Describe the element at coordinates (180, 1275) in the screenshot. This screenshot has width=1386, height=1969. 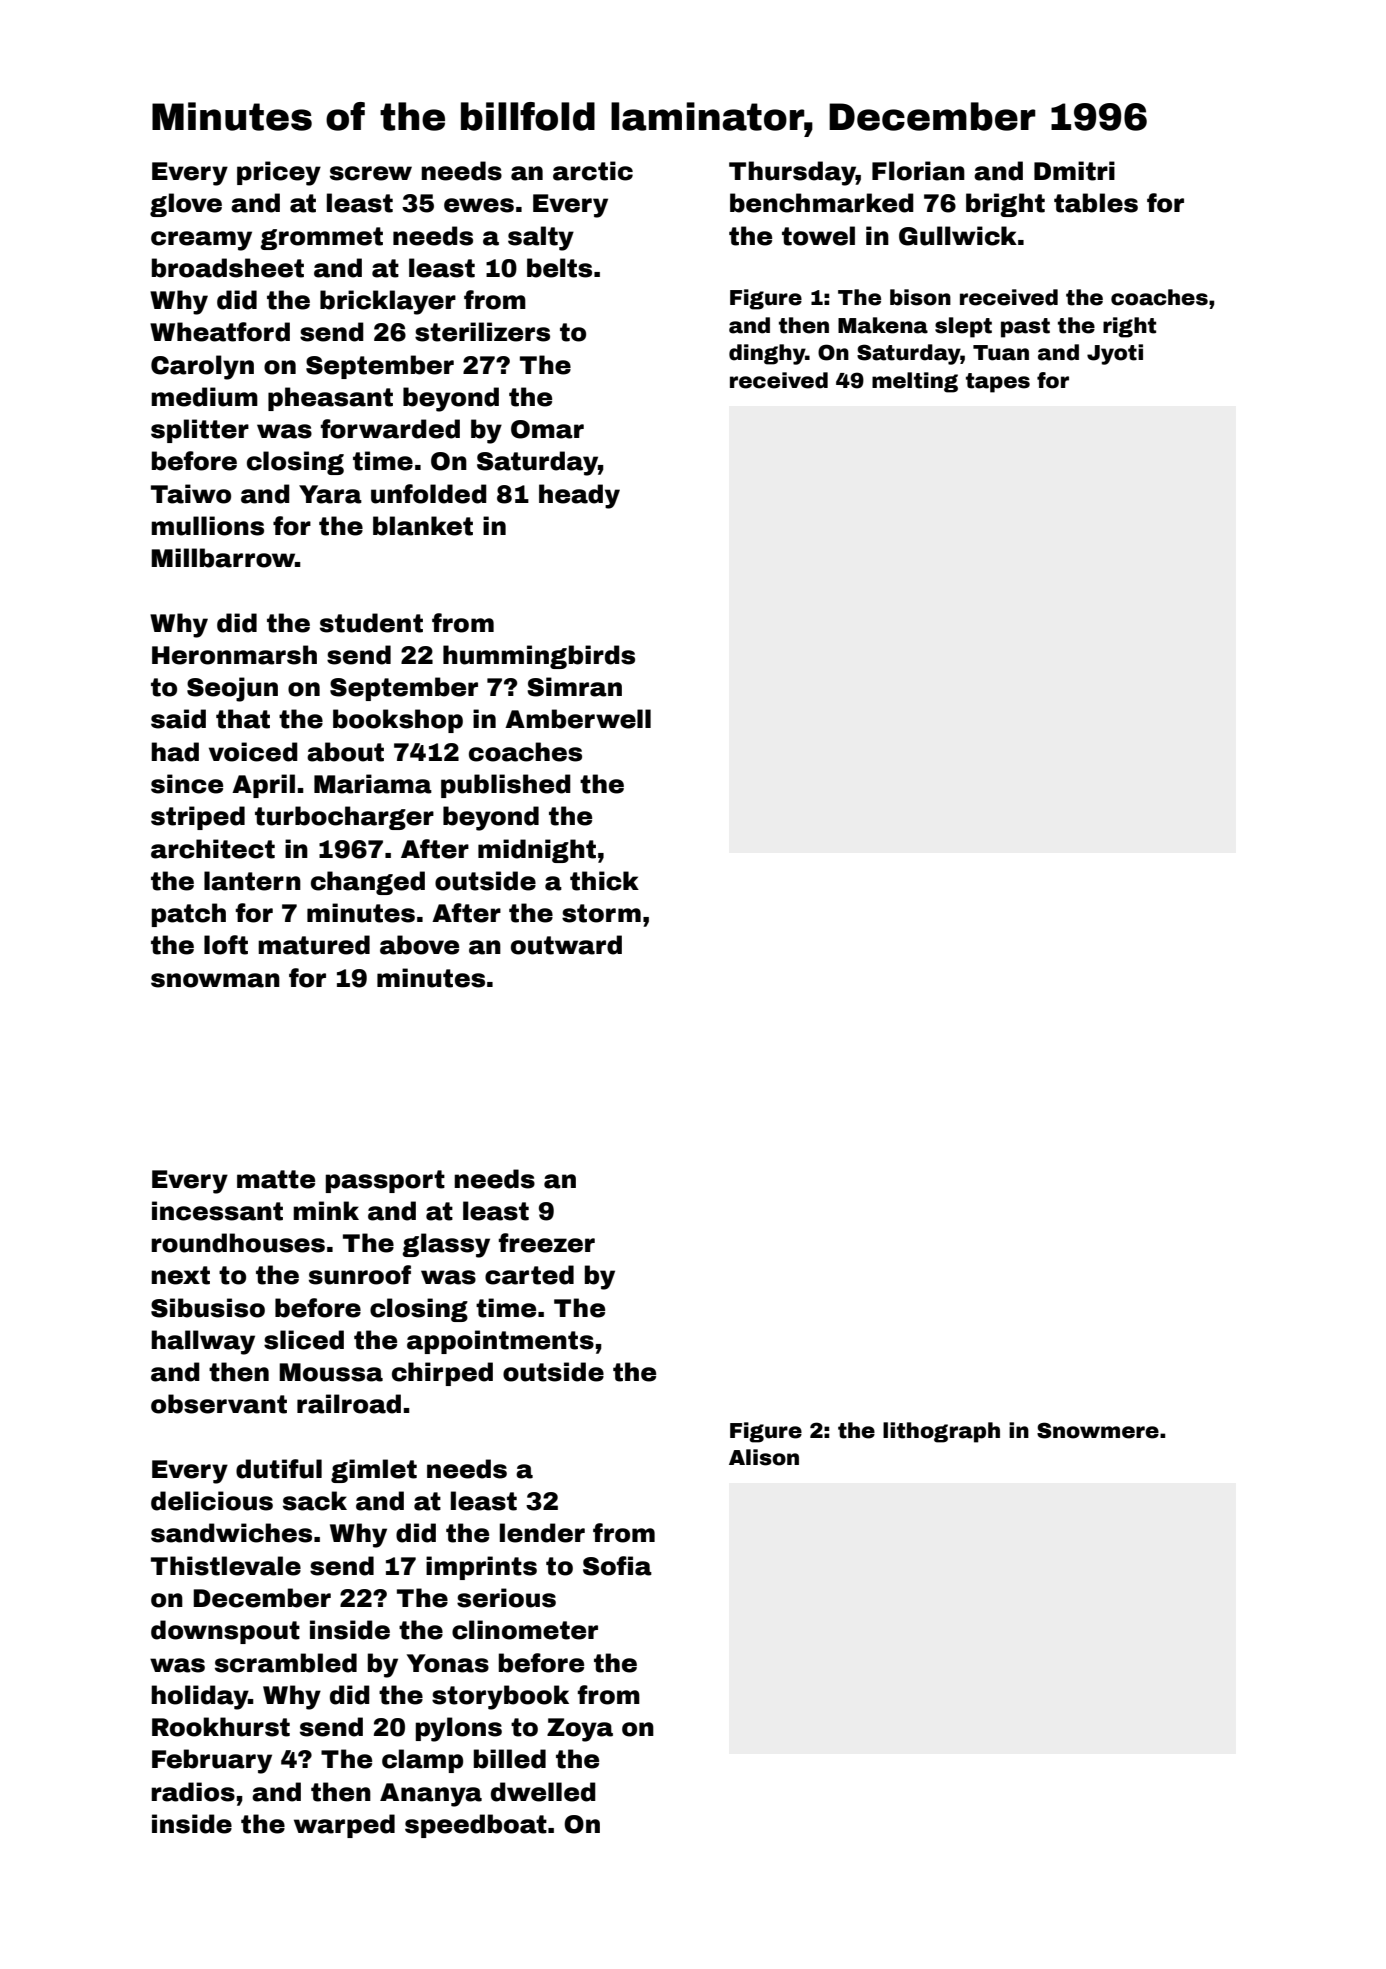
I see `next` at that location.
